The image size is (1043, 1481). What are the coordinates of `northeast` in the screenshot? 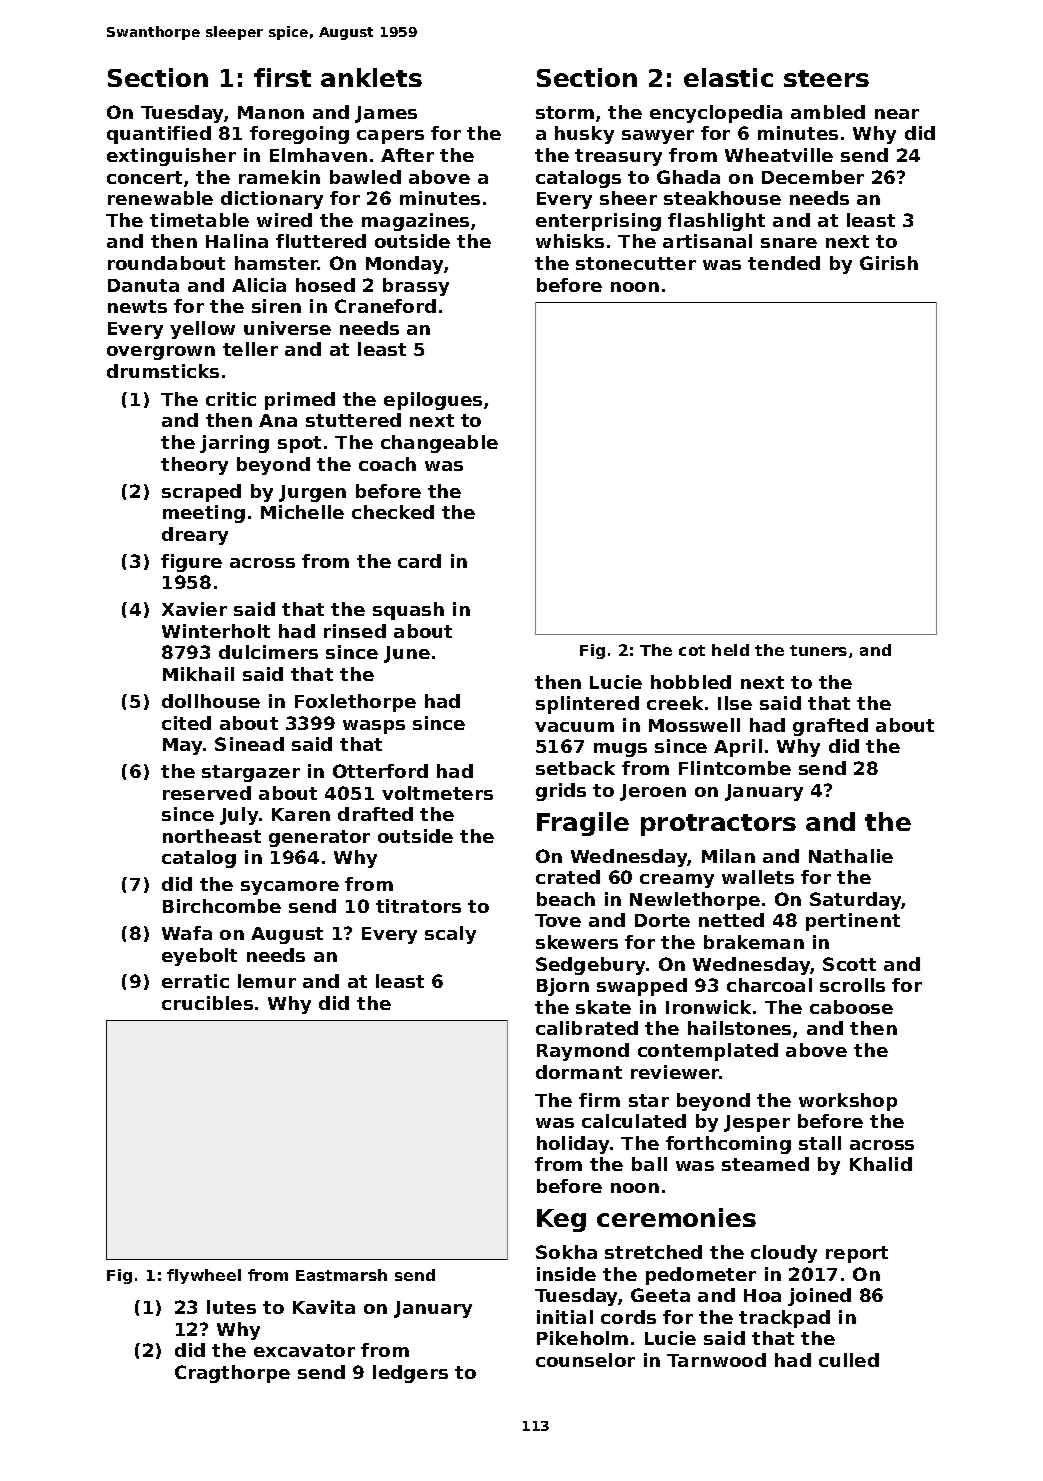 It's located at (212, 836).
